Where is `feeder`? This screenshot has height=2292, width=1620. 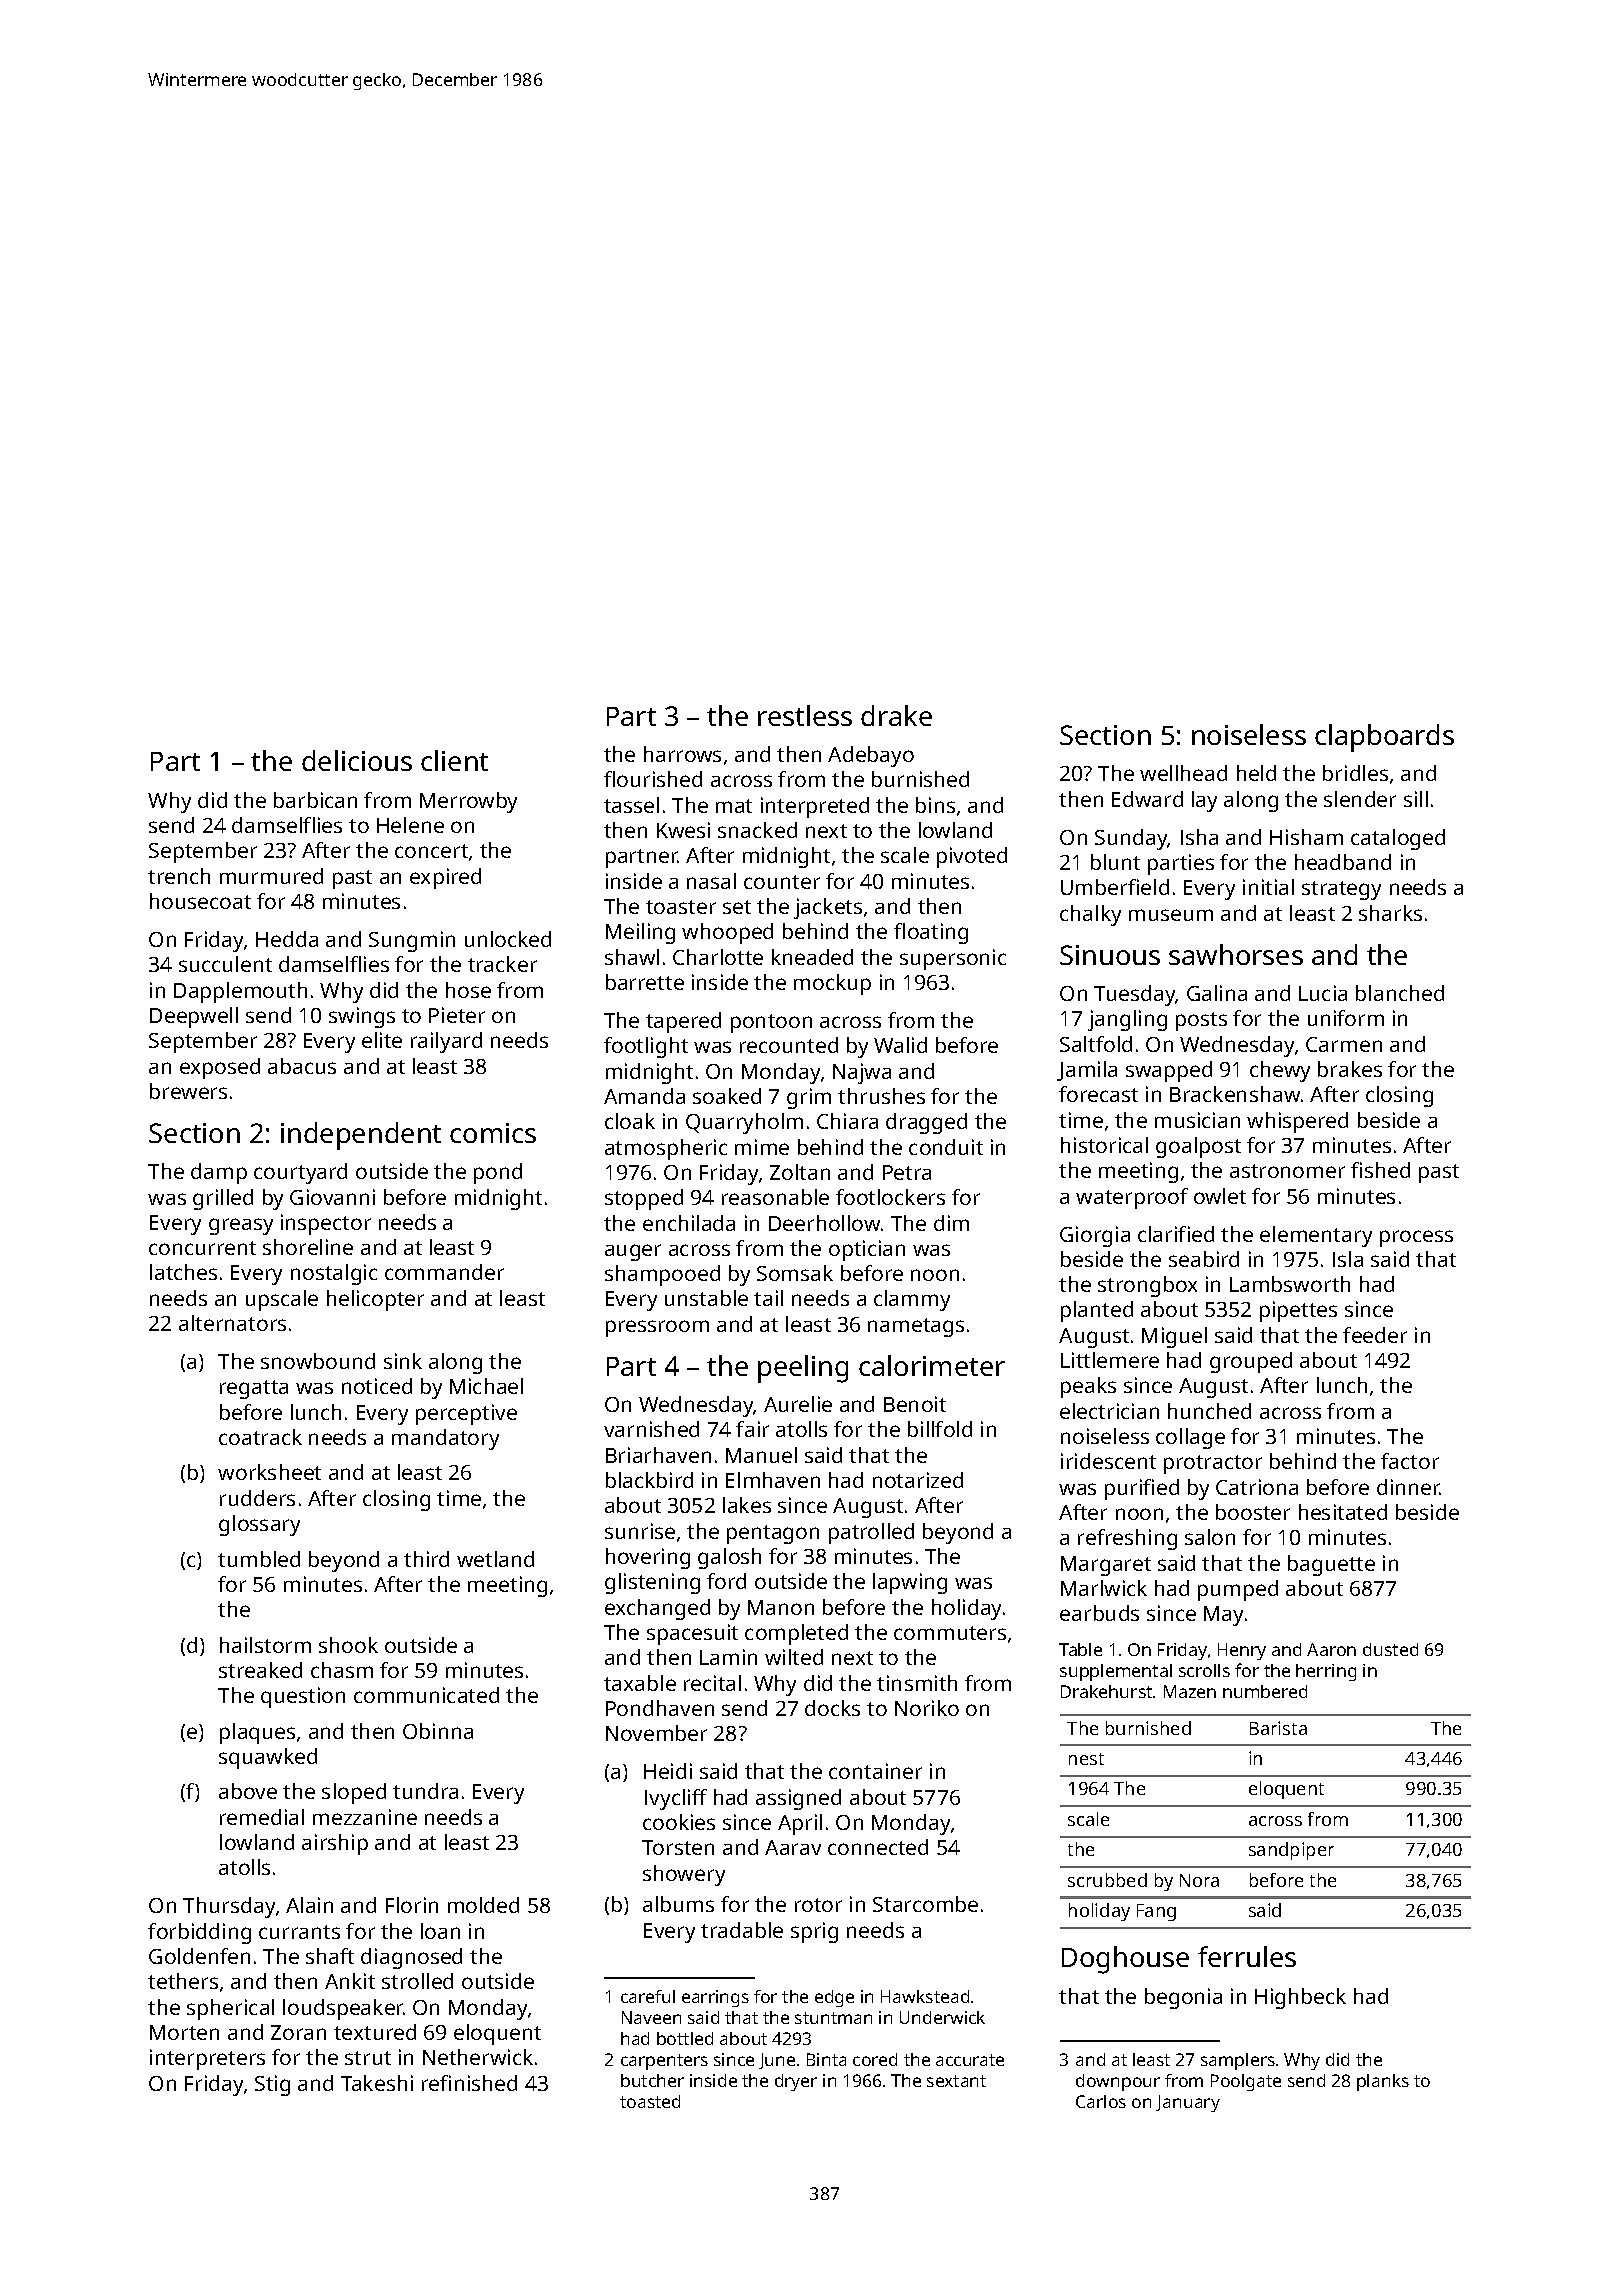 feeder is located at coordinates (1375, 1335).
